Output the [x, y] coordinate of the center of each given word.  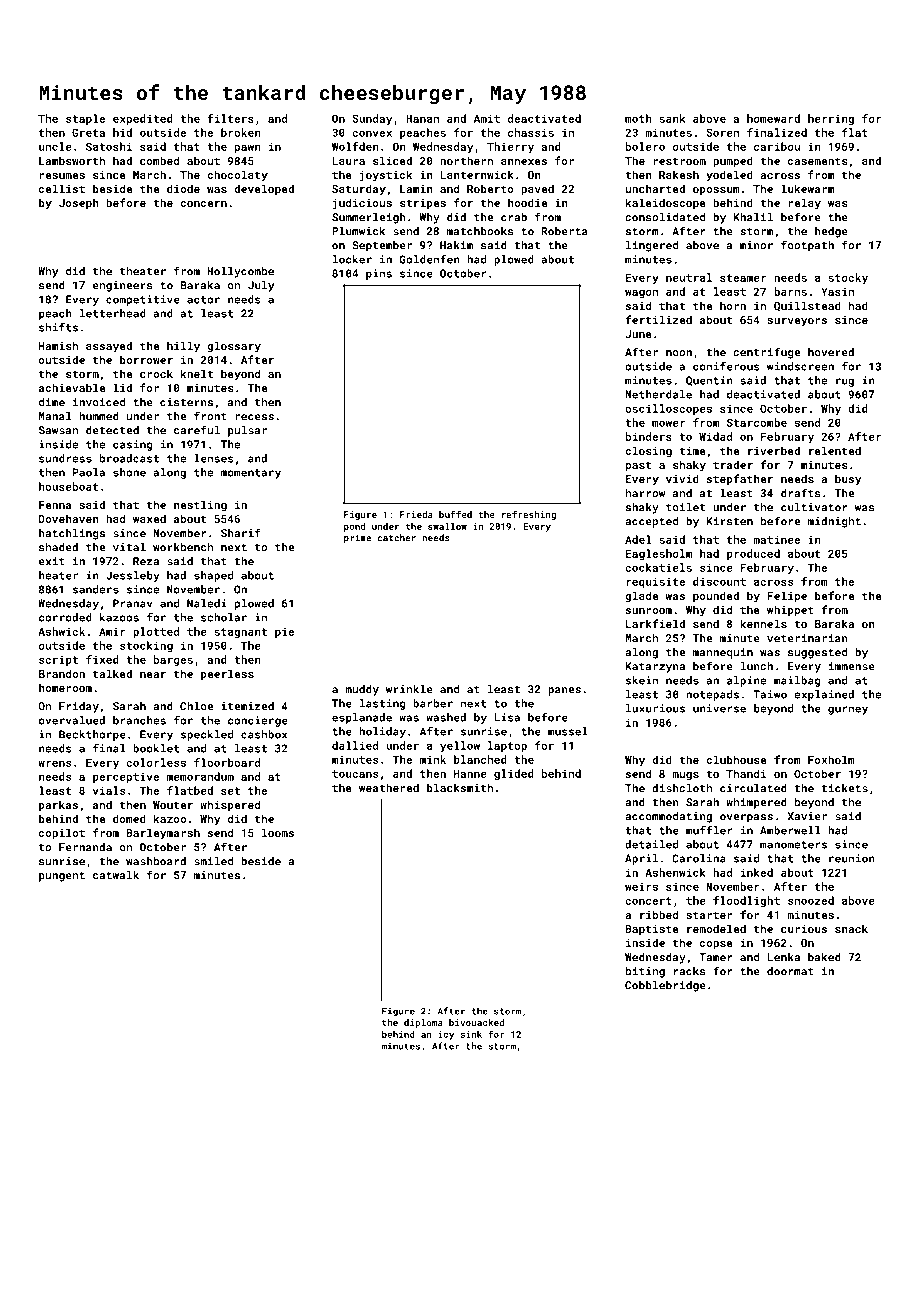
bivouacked [476, 1022]
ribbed [659, 914]
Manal [55, 416]
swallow [447, 526]
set [230, 791]
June [639, 334]
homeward [773, 118]
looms [278, 832]
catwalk [116, 875]
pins [379, 274]
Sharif [241, 533]
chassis [531, 132]
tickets [845, 788]
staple [85, 119]
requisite [655, 582]
